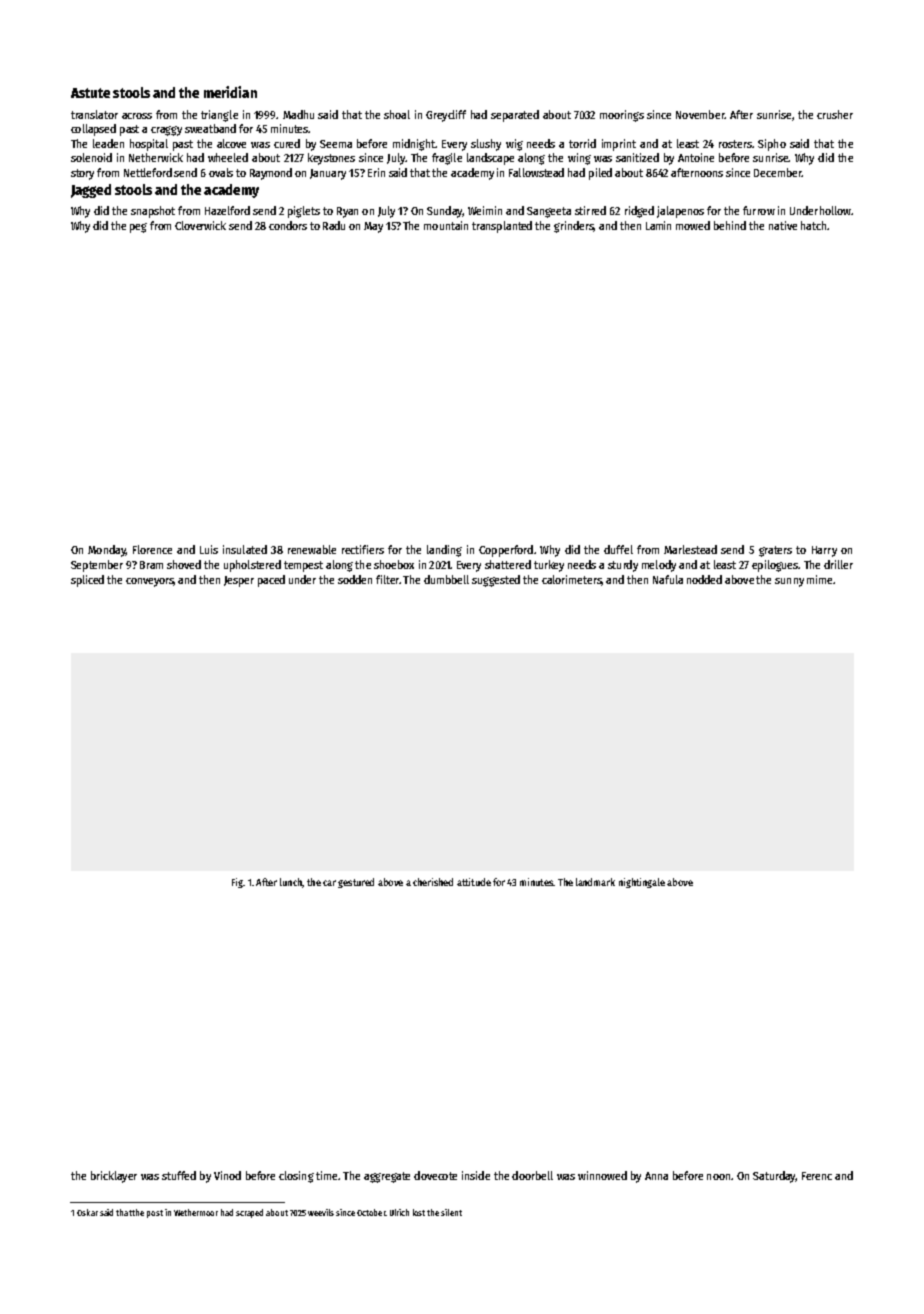 Image resolution: width=924 pixels, height=1314 pixels. Describe the element at coordinates (783, 225) in the screenshot. I see `native` at that location.
